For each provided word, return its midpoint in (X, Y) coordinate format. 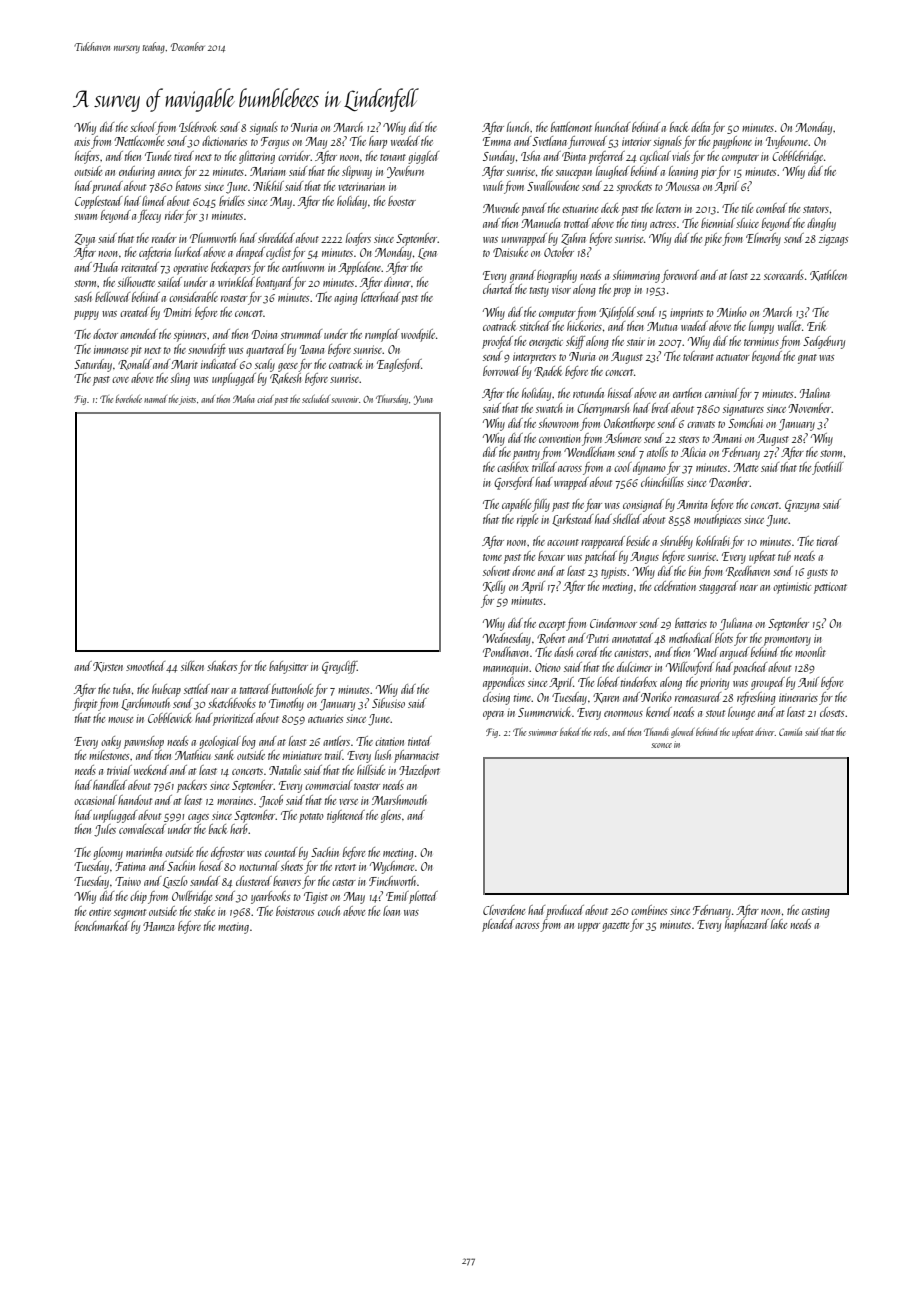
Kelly (494, 587)
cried (265, 399)
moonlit (810, 652)
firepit (84, 704)
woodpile (418, 335)
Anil (808, 682)
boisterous (295, 911)
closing (496, 698)
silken (192, 666)
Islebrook (198, 127)
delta (700, 127)
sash (83, 297)
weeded (405, 141)
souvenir (345, 399)
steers (689, 439)
